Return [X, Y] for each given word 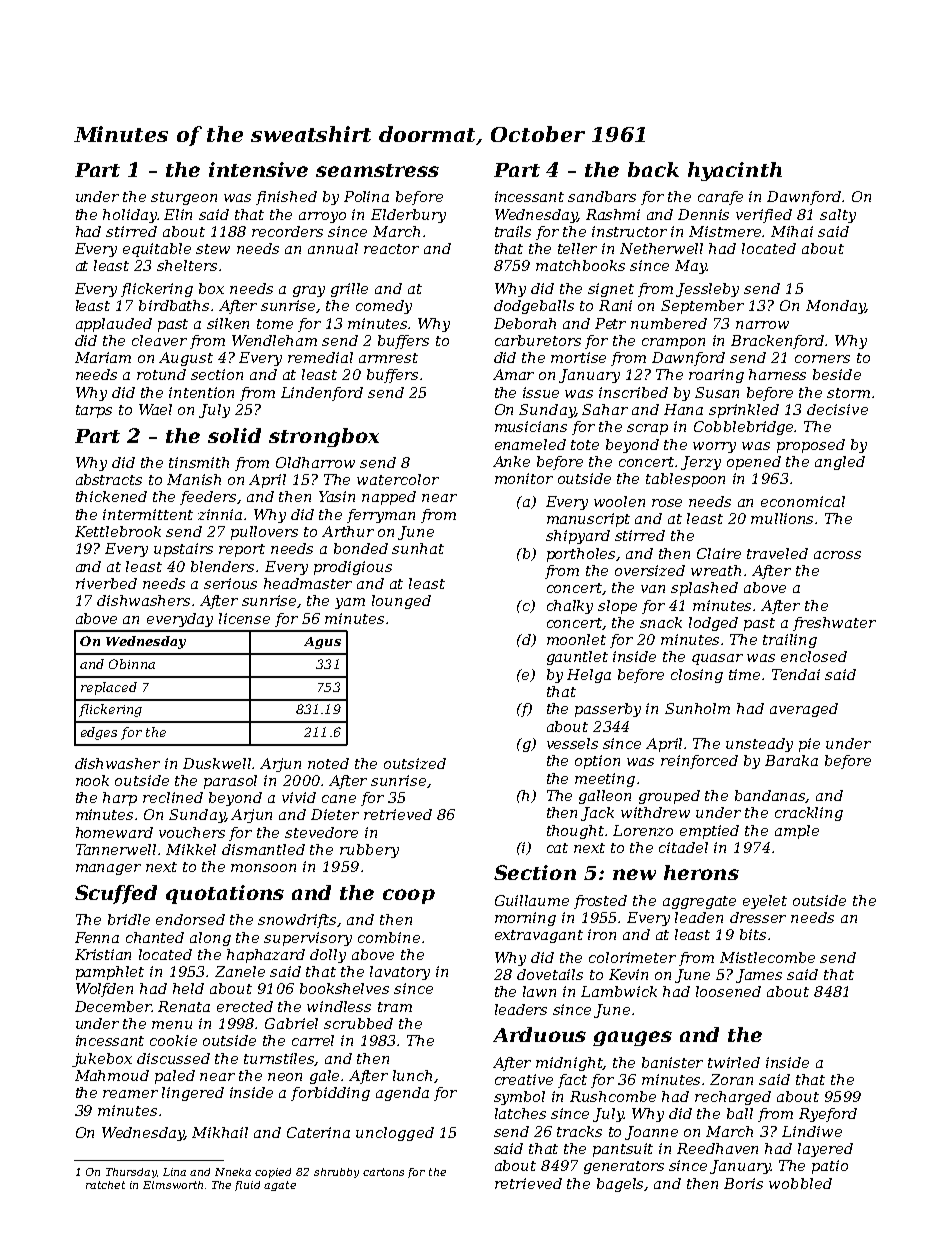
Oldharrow [315, 462]
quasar [717, 659]
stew [213, 249]
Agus [322, 643]
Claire [719, 553]
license [244, 618]
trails [513, 231]
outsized [415, 763]
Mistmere [726, 231]
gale [324, 1077]
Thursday [131, 1173]
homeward [114, 832]
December [113, 1006]
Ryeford [828, 1115]
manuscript [588, 520]
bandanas [770, 796]
